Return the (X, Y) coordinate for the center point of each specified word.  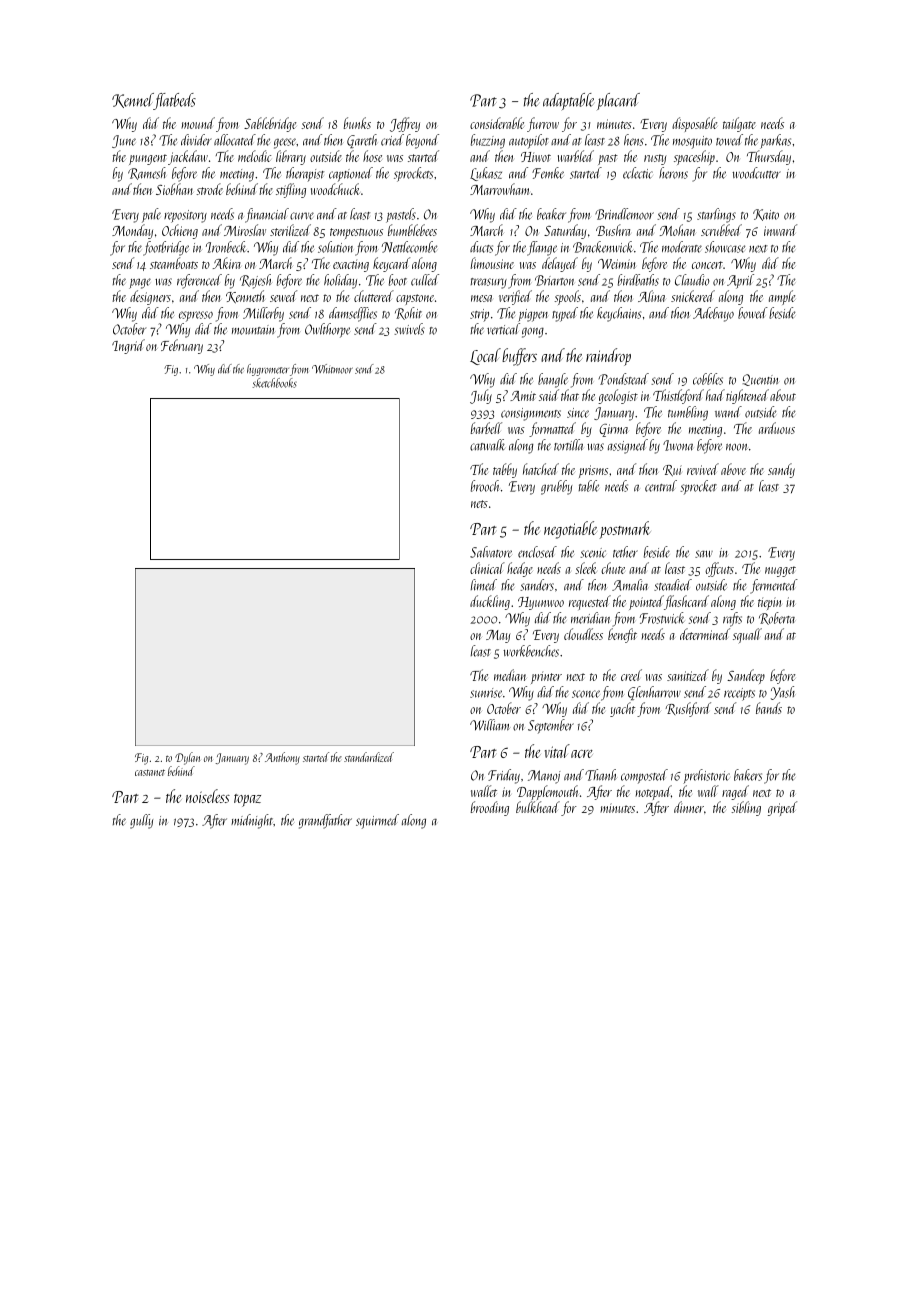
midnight (252, 821)
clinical (487, 568)
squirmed (377, 821)
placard (618, 101)
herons (673, 173)
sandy (781, 470)
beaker (551, 214)
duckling (490, 602)
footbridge (166, 248)
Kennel (133, 101)
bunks (357, 123)
